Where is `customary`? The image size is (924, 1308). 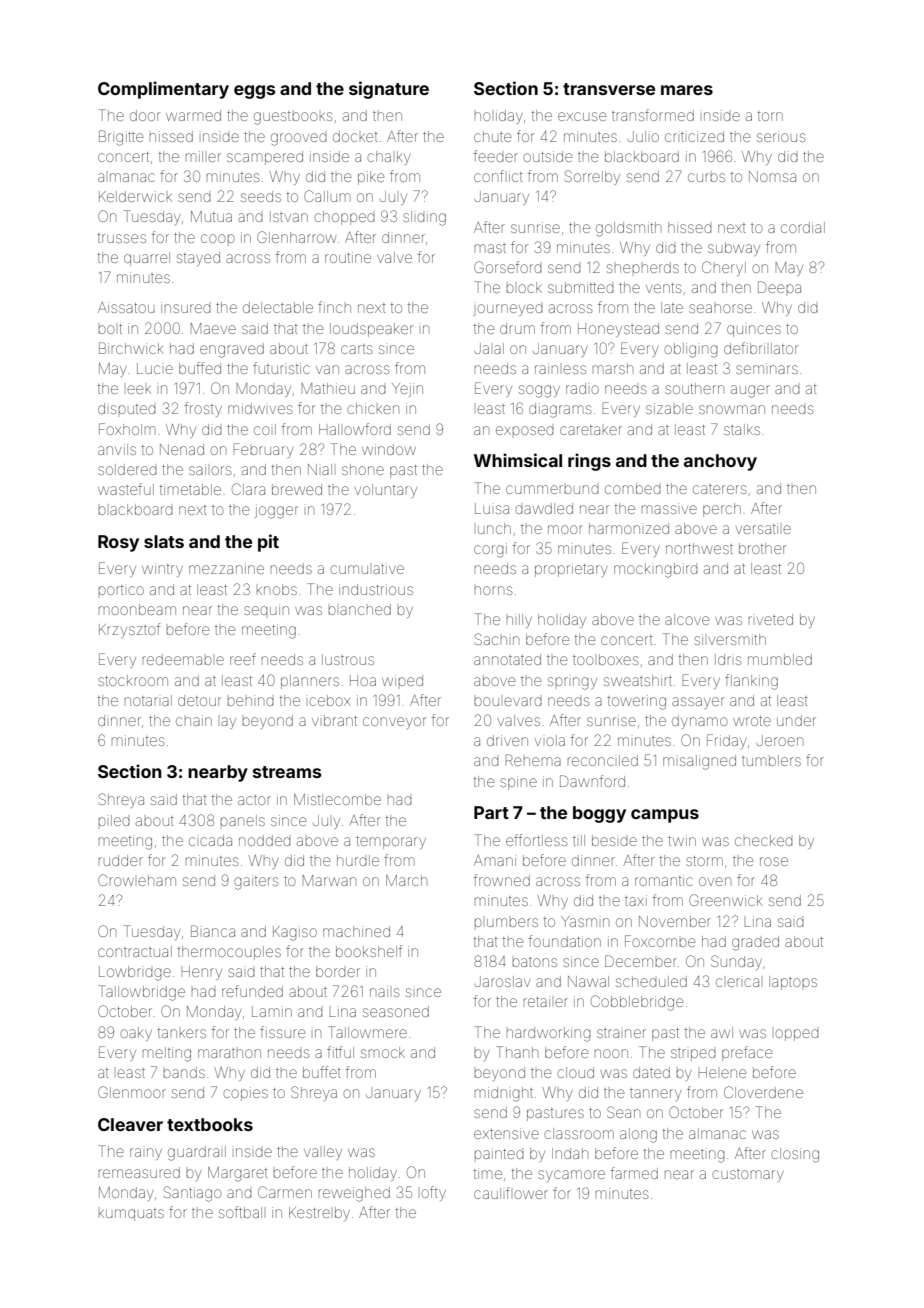
customary is located at coordinates (748, 1175).
